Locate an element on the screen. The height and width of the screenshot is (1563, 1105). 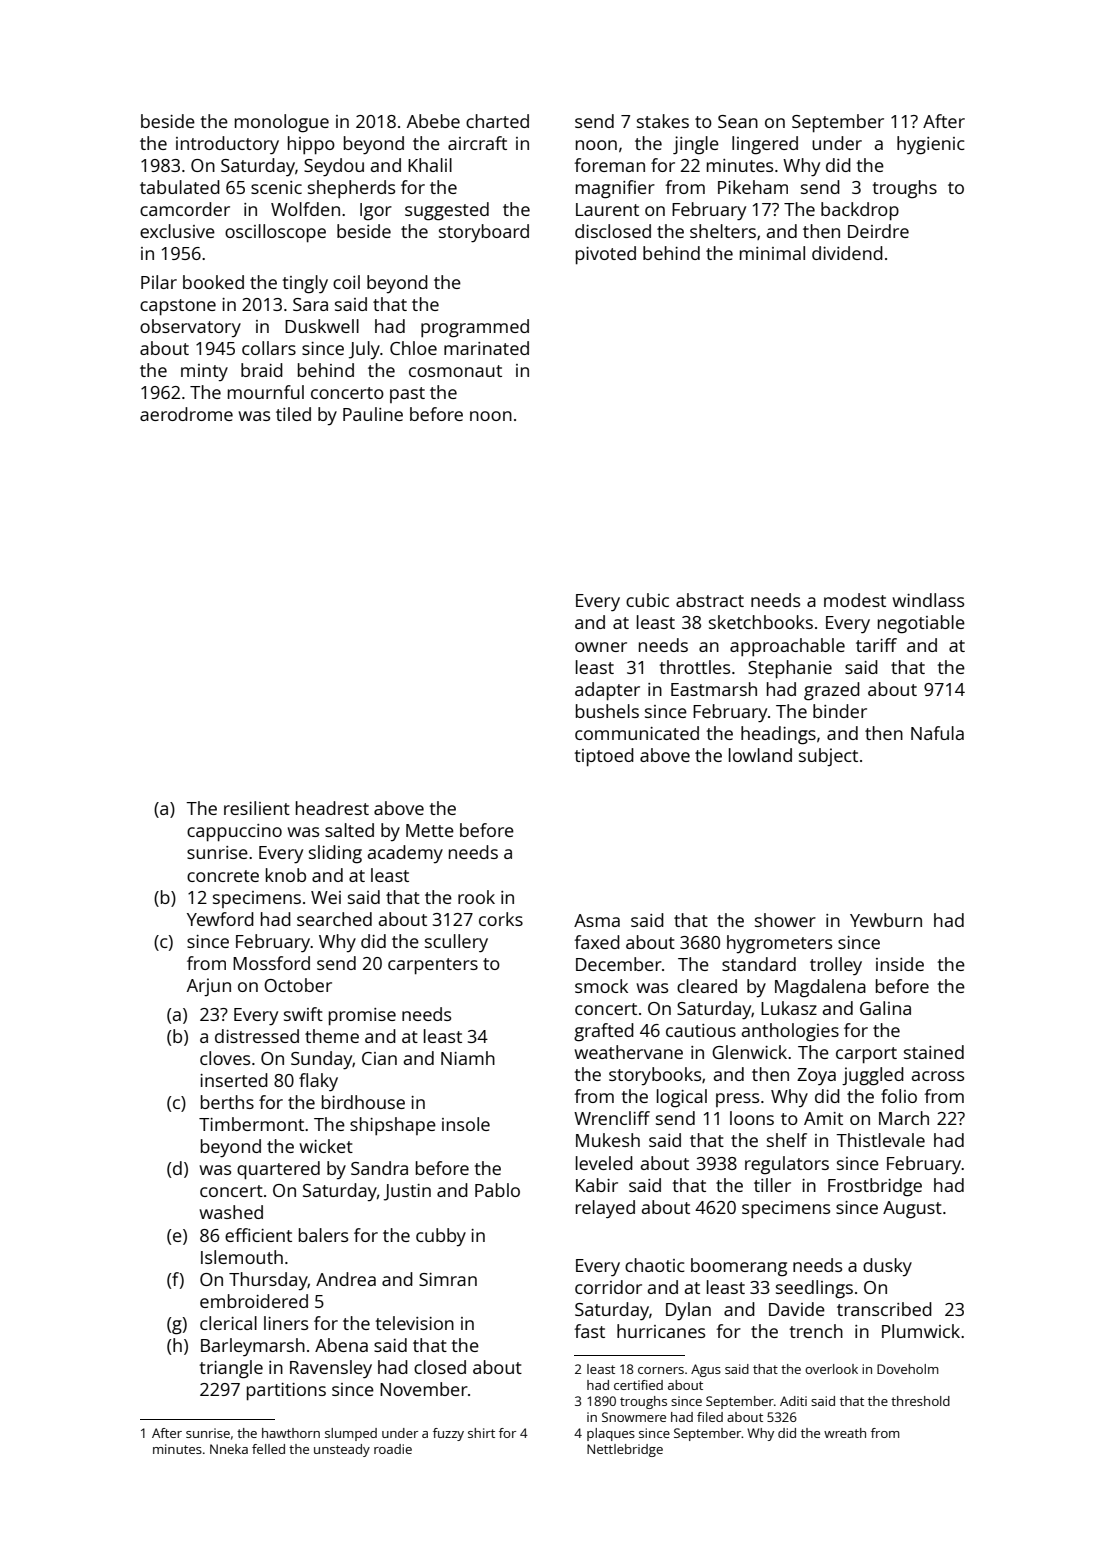
subject is located at coordinates (828, 757).
